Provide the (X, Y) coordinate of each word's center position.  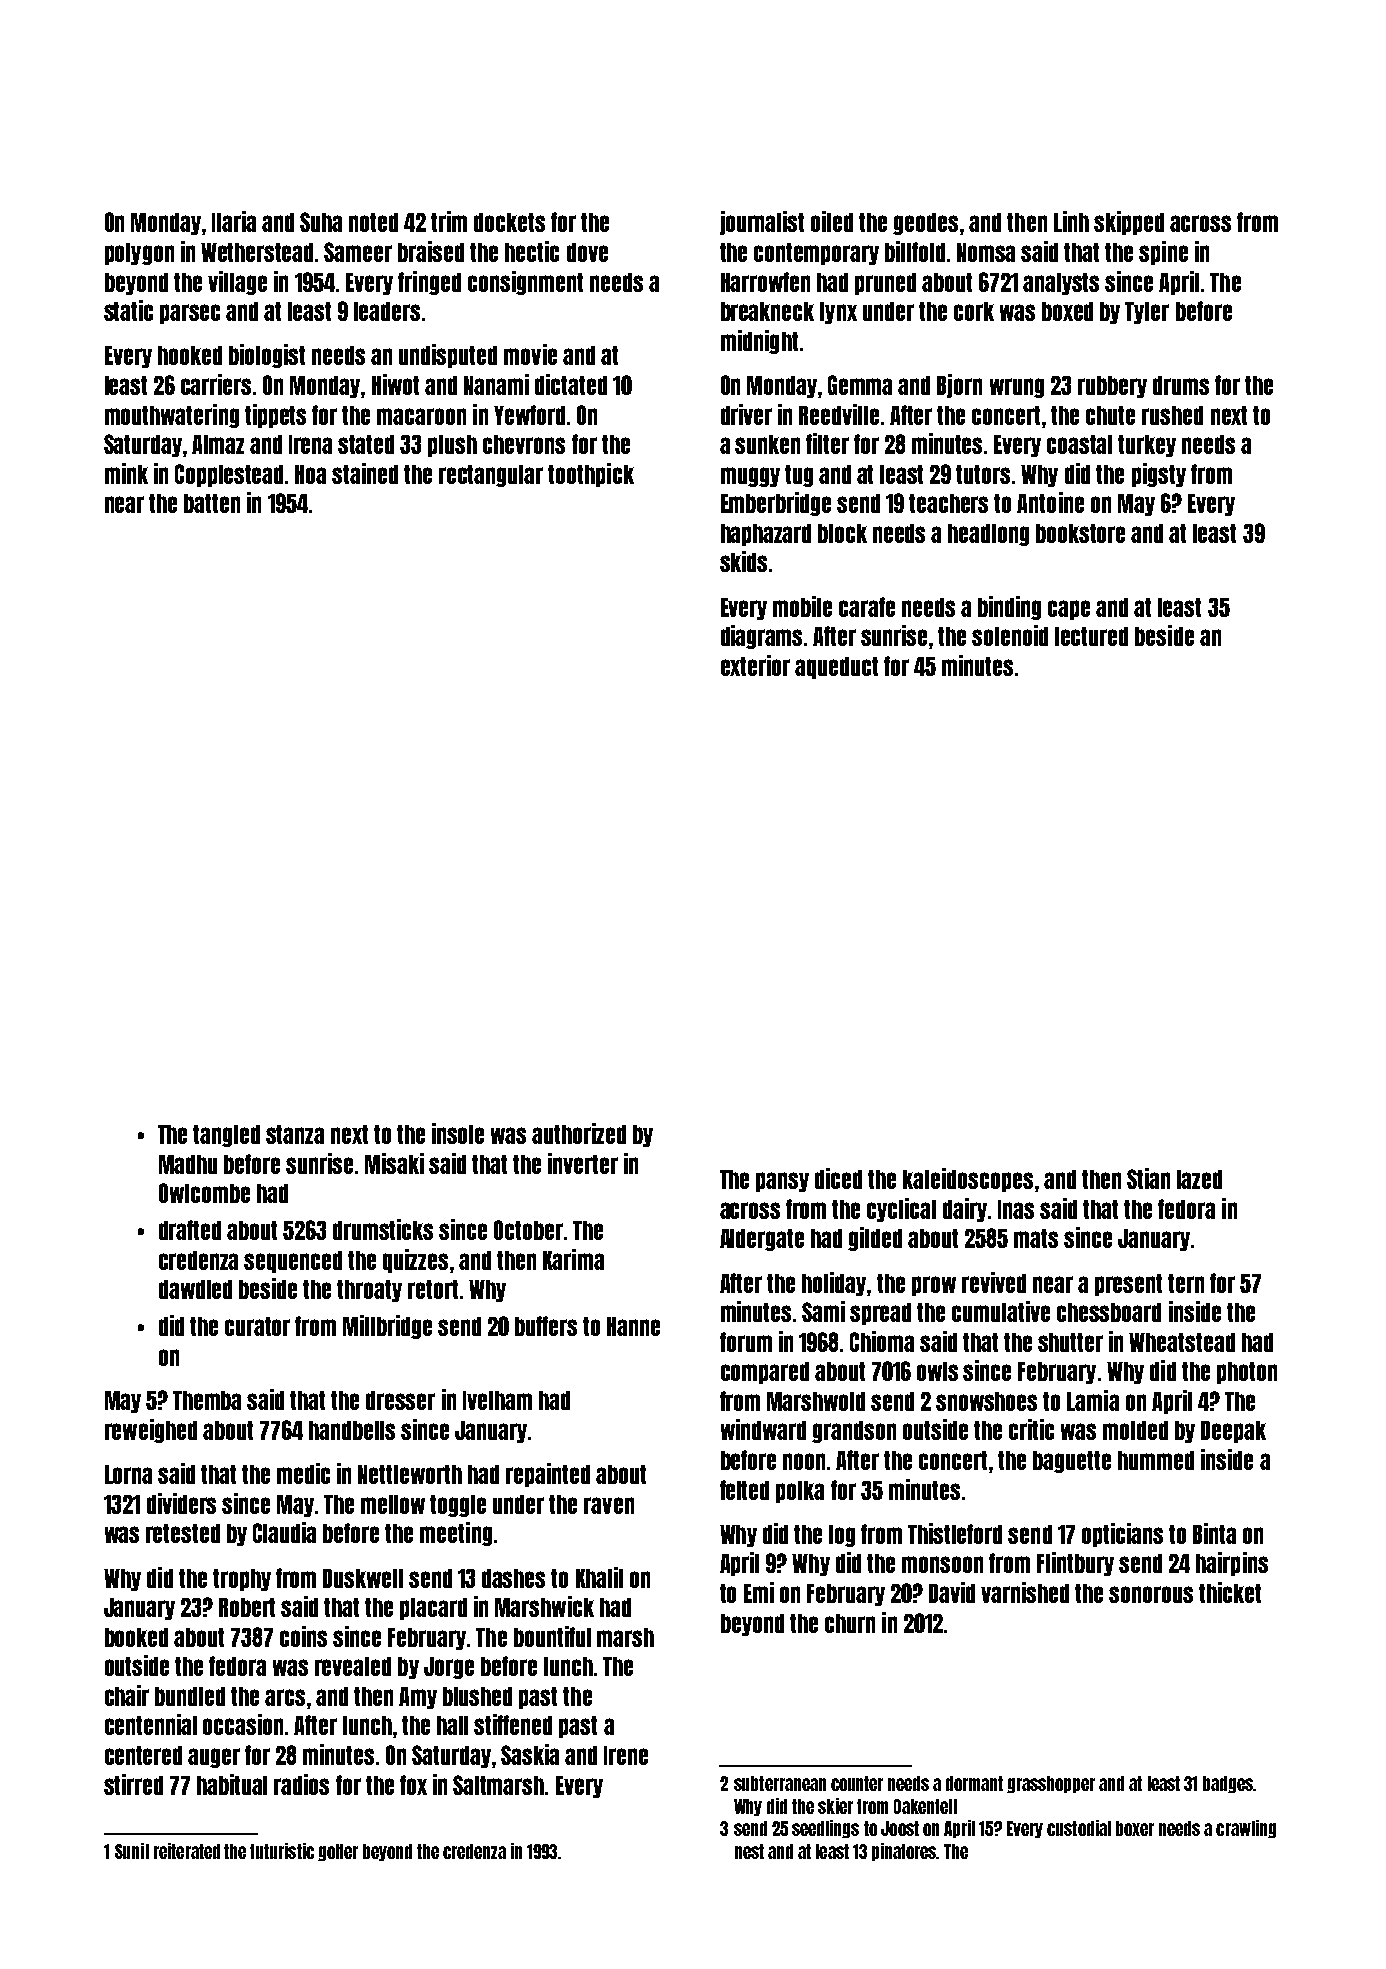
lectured (1091, 636)
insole (458, 1133)
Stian (1148, 1178)
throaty (369, 1291)
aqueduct (836, 668)
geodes (925, 224)
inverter (583, 1163)
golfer (338, 1852)
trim (449, 221)
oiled (832, 221)
